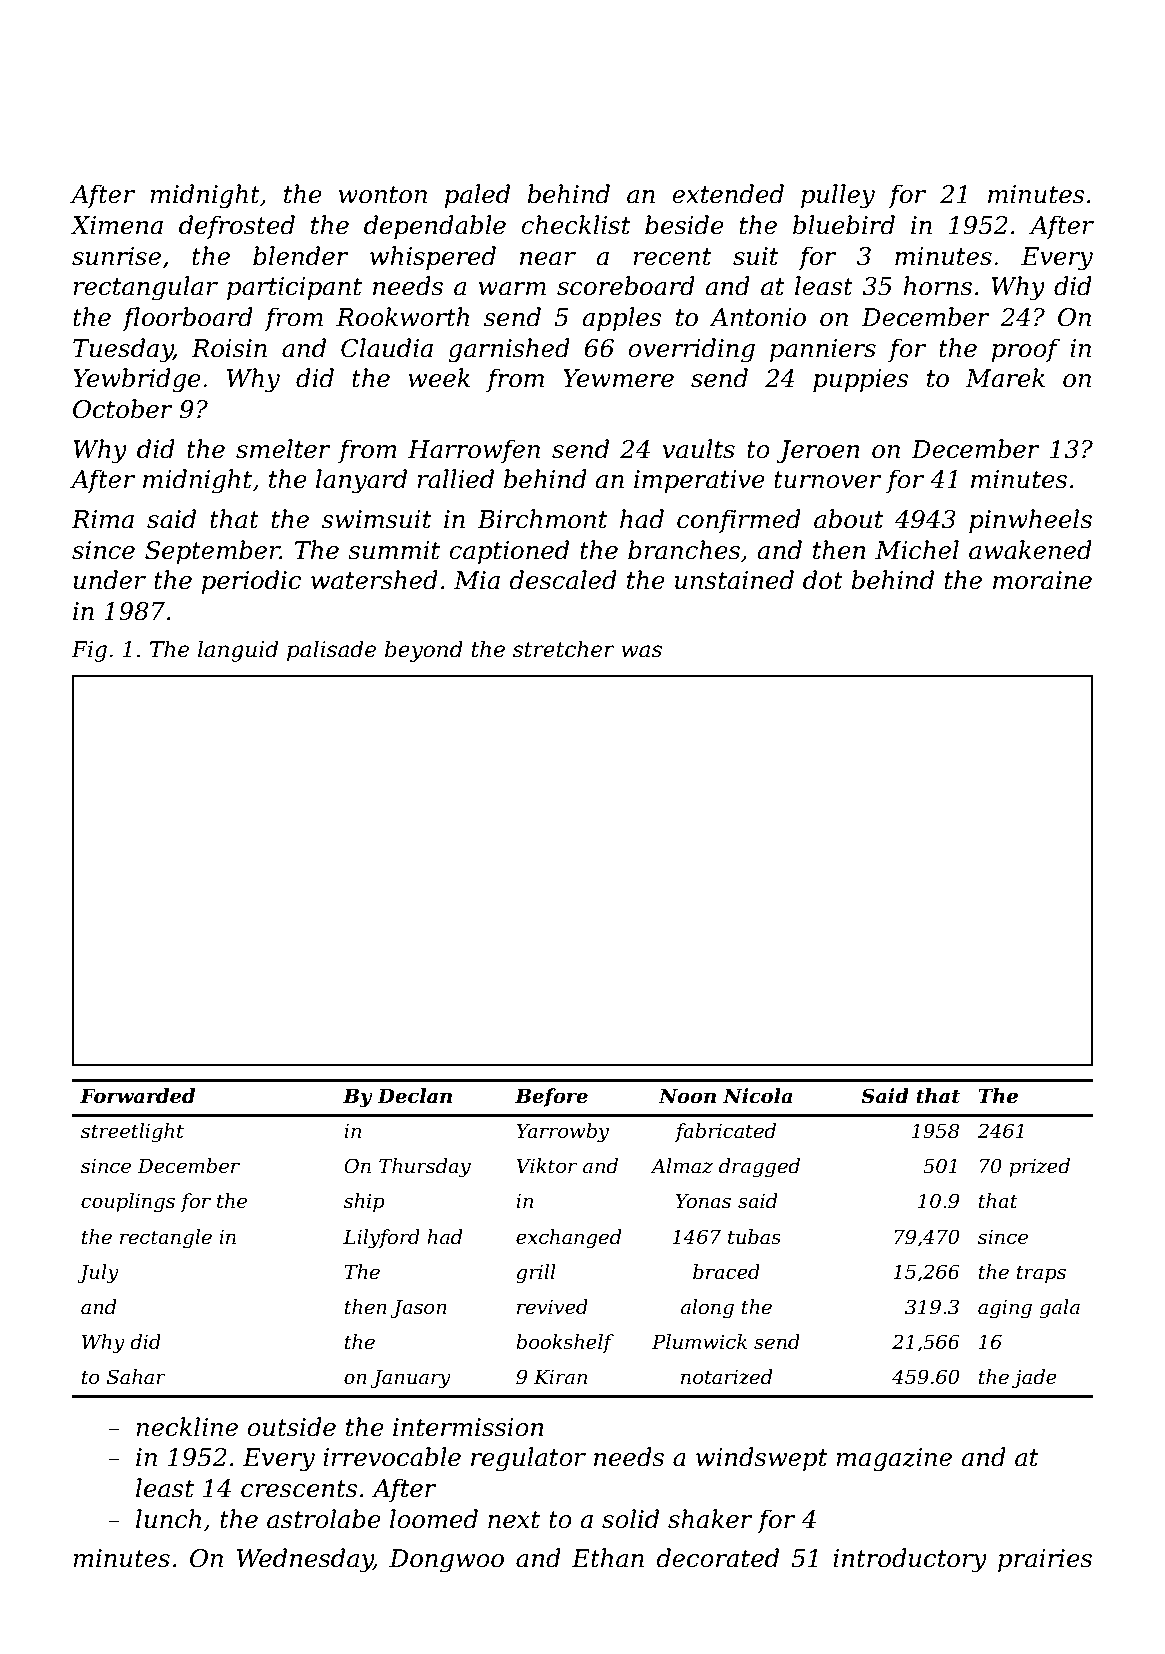 The height and width of the screenshot is (1654, 1165). What do you see at coordinates (728, 194) in the screenshot?
I see `extended` at bounding box center [728, 194].
